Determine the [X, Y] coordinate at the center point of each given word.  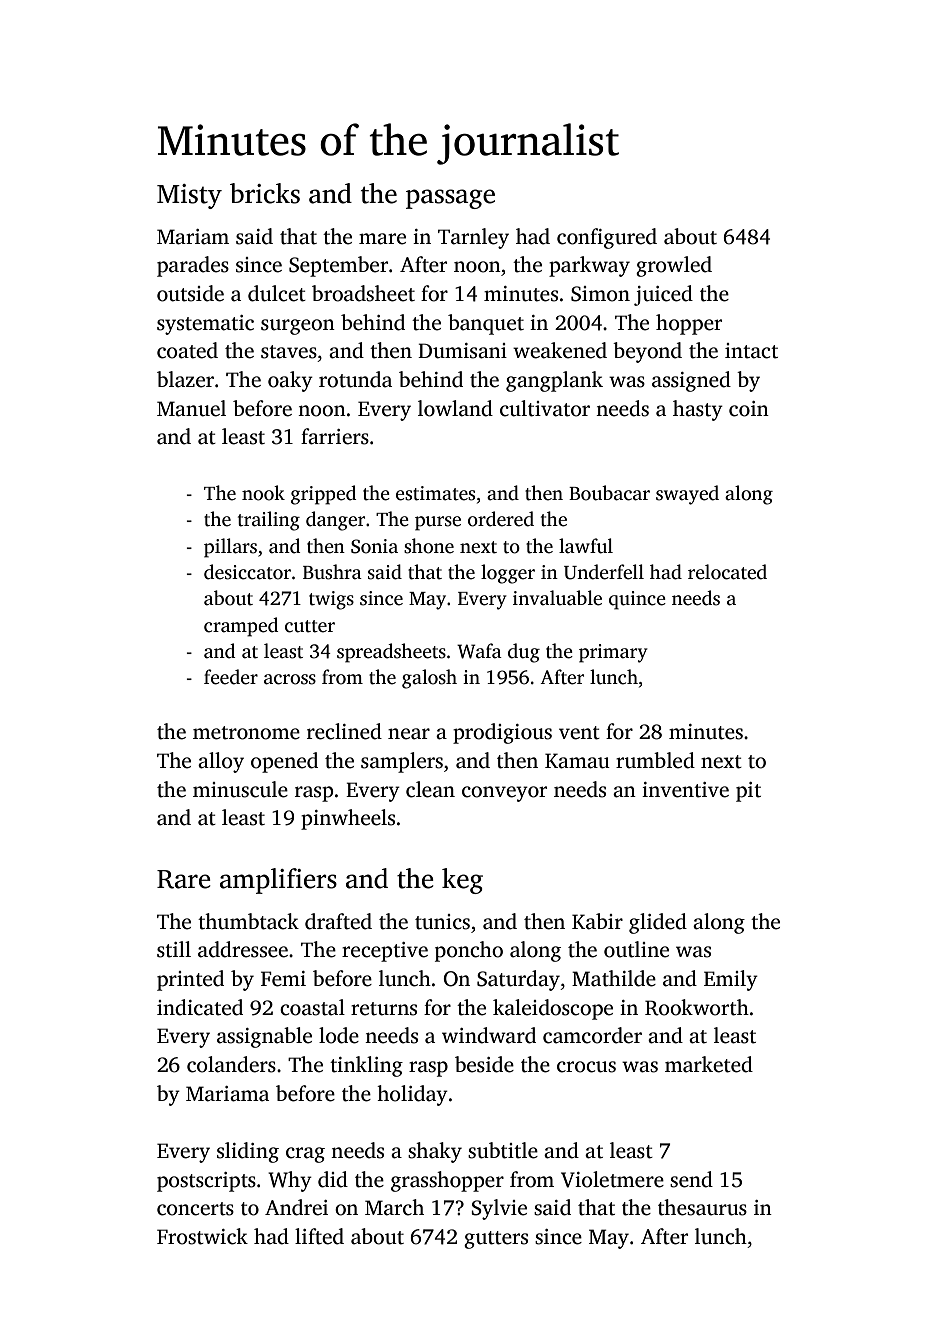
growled [674, 266]
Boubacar [609, 493]
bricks [265, 193]
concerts [195, 1209]
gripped [323, 495]
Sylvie [499, 1209]
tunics [442, 922]
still [174, 949]
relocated [727, 572]
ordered [501, 519]
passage [450, 199]
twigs [331, 600]
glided [658, 923]
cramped [241, 627]
